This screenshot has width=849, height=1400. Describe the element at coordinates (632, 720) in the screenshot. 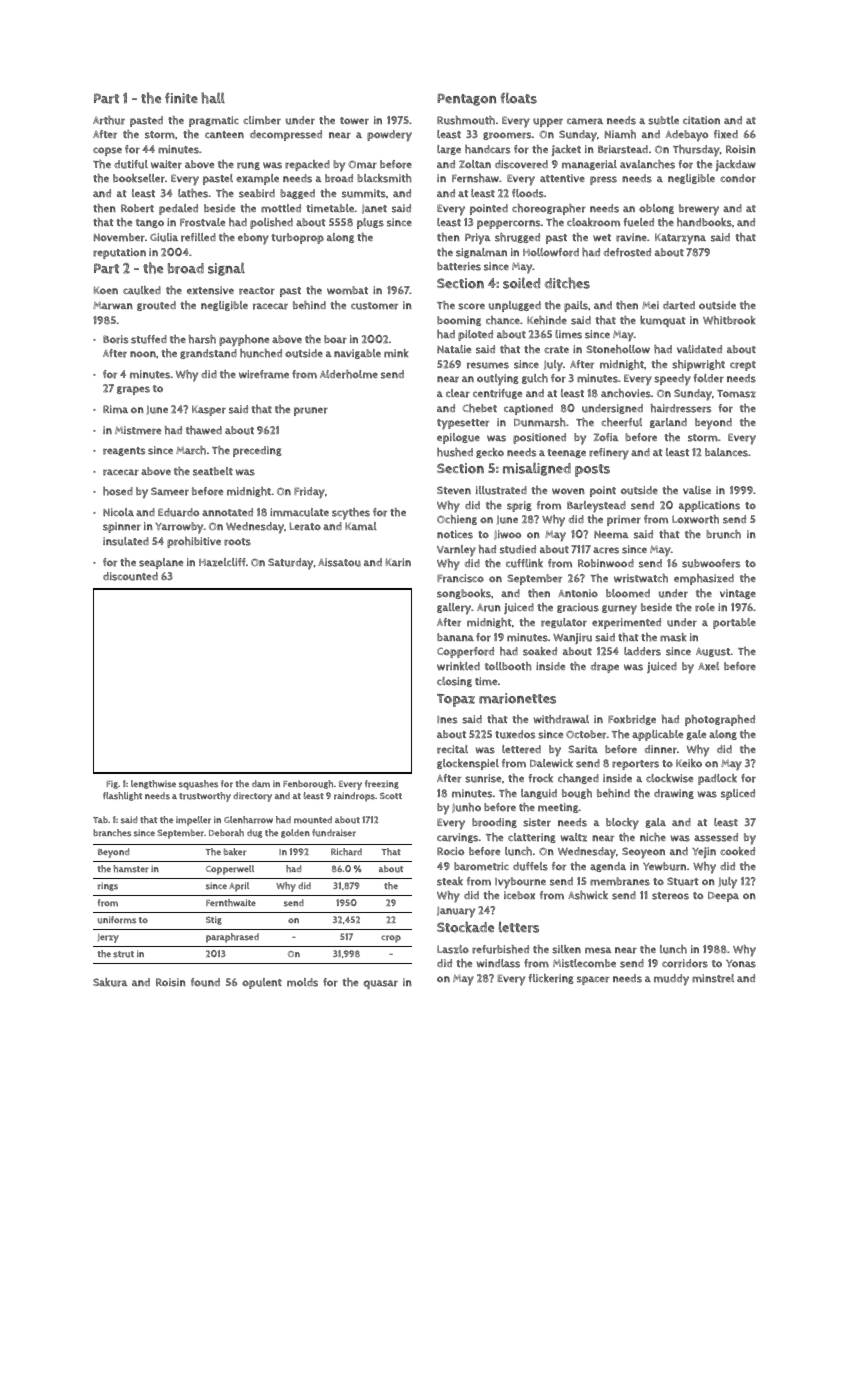

I see `Foxbridge` at that location.
